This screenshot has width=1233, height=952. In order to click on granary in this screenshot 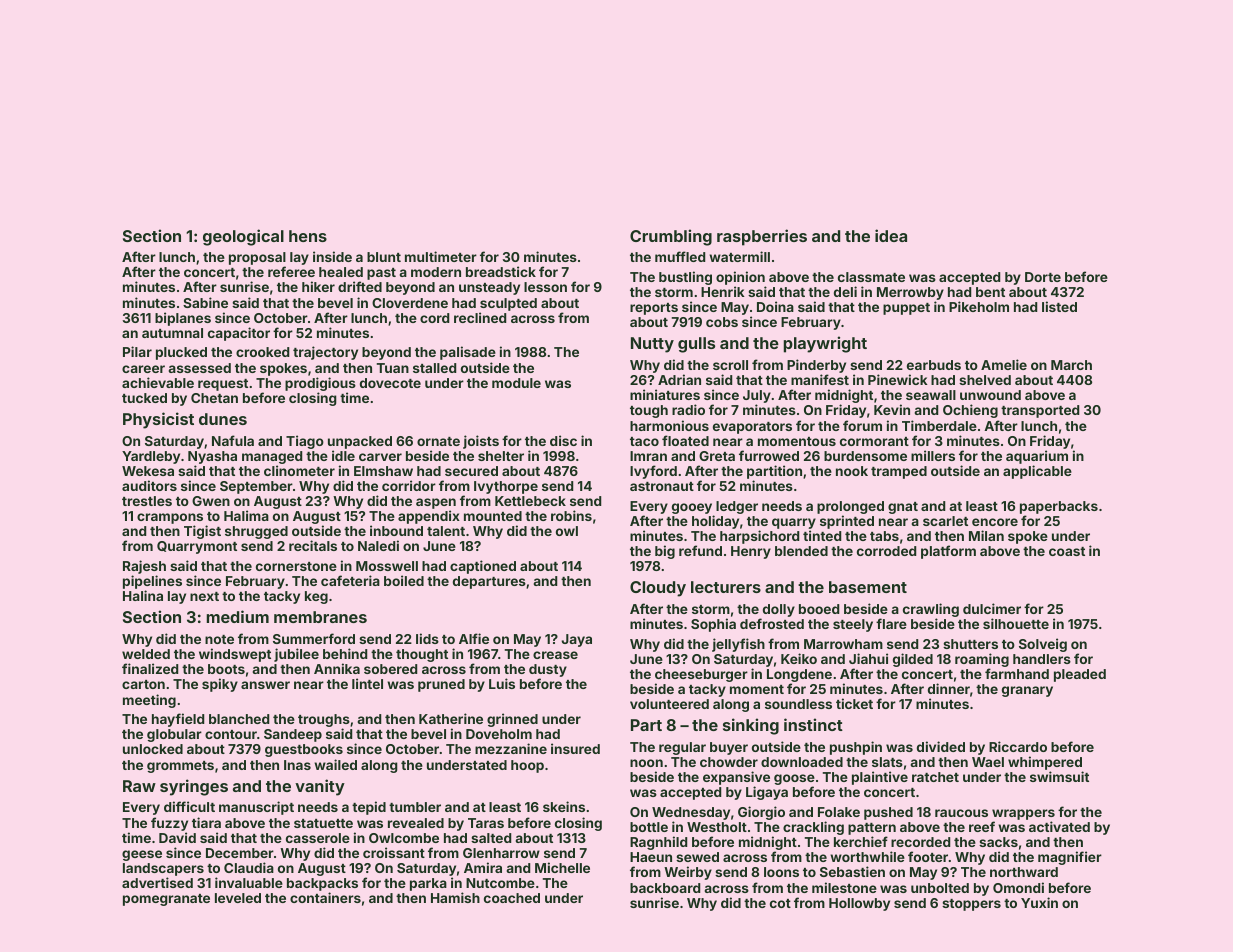, I will do `click(1027, 691)`.
